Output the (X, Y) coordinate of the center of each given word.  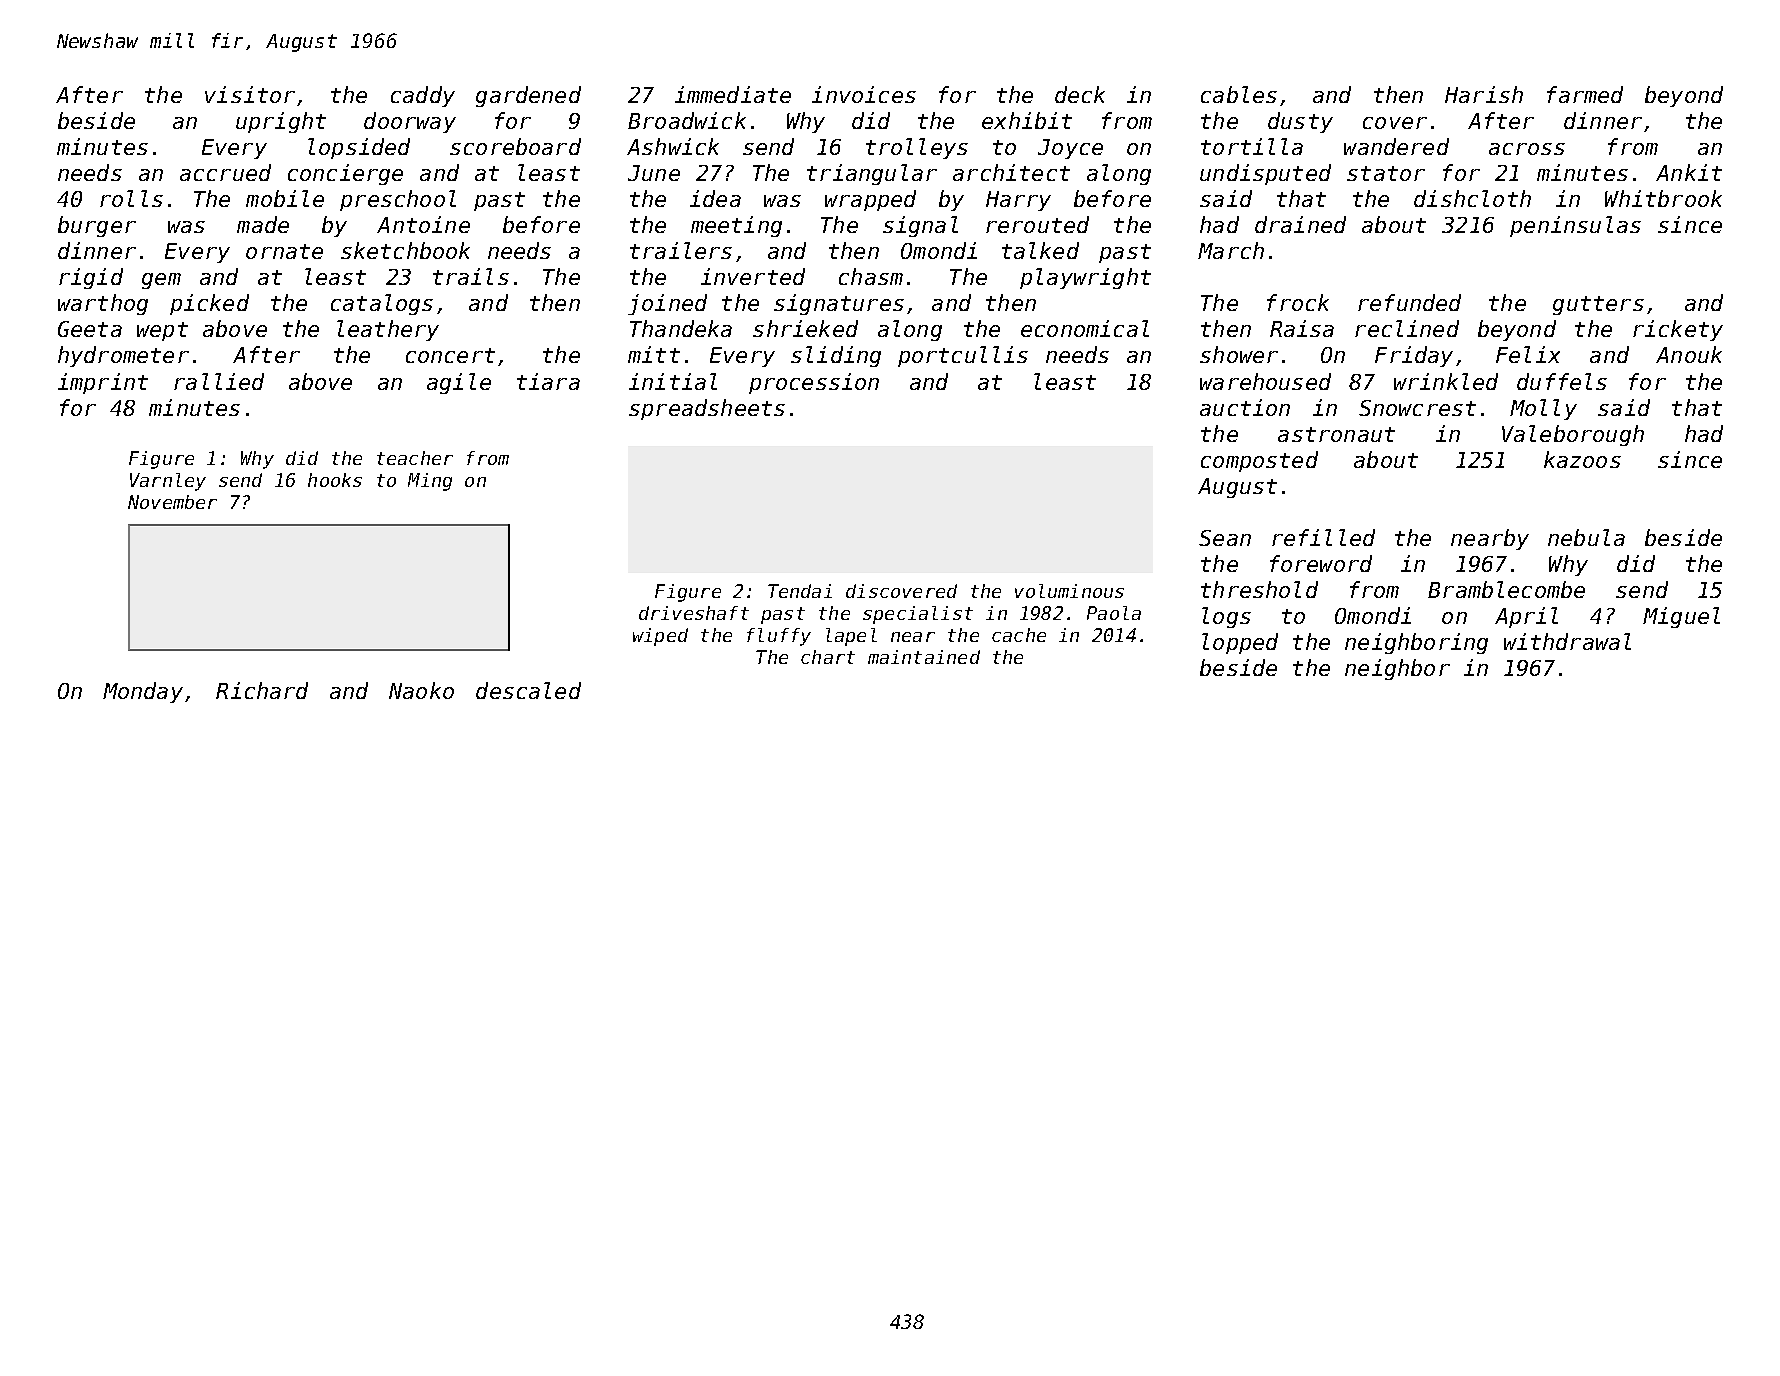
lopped (1240, 643)
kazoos (1582, 459)
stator (1386, 173)
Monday (143, 692)
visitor (250, 94)
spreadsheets (707, 409)
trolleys (917, 148)
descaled (528, 690)
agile (459, 383)
